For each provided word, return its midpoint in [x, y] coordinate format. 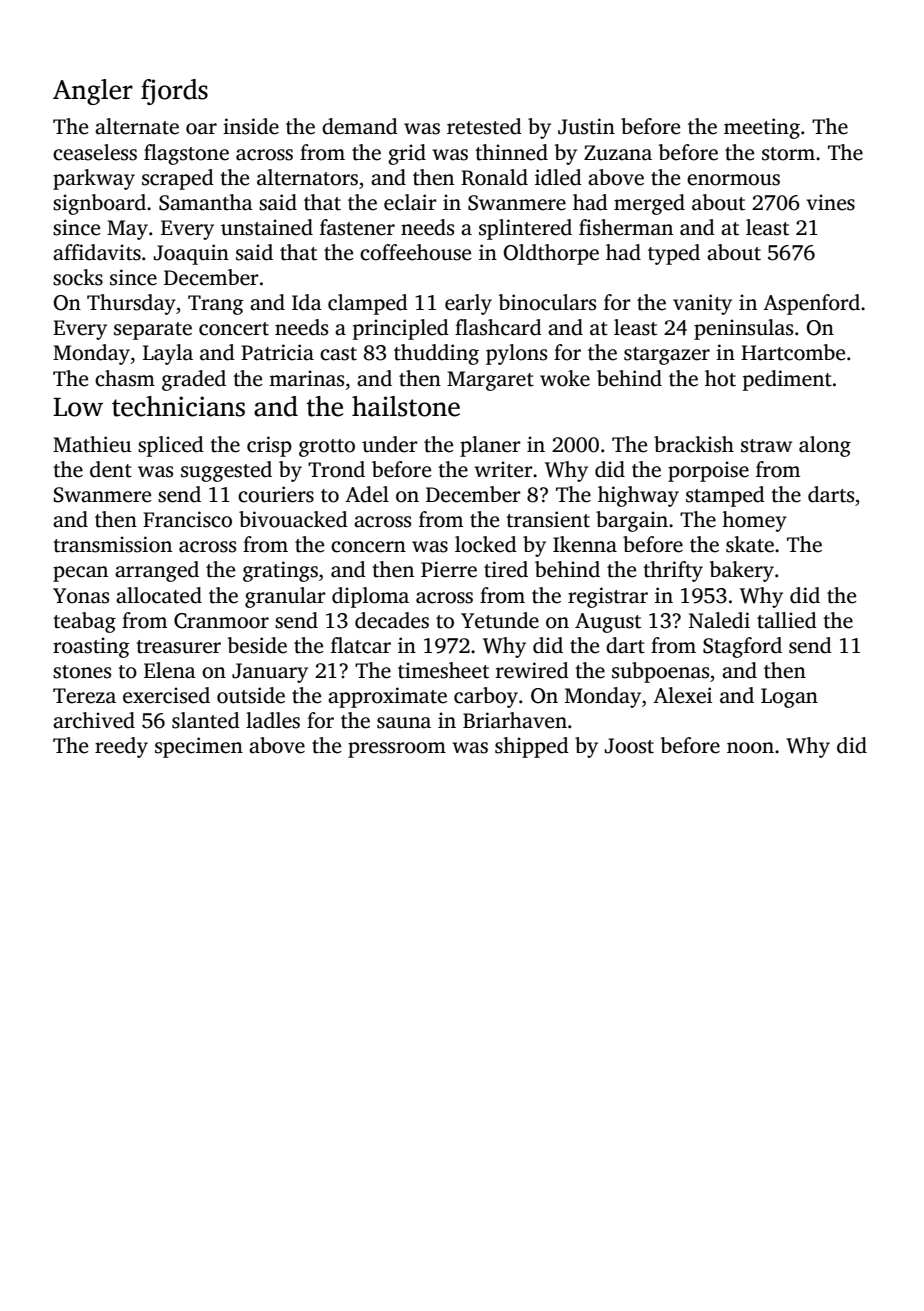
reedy [121, 747]
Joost [629, 746]
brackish [694, 444]
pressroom [397, 750]
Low [78, 407]
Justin [586, 126]
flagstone [186, 154]
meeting [762, 128]
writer [503, 469]
